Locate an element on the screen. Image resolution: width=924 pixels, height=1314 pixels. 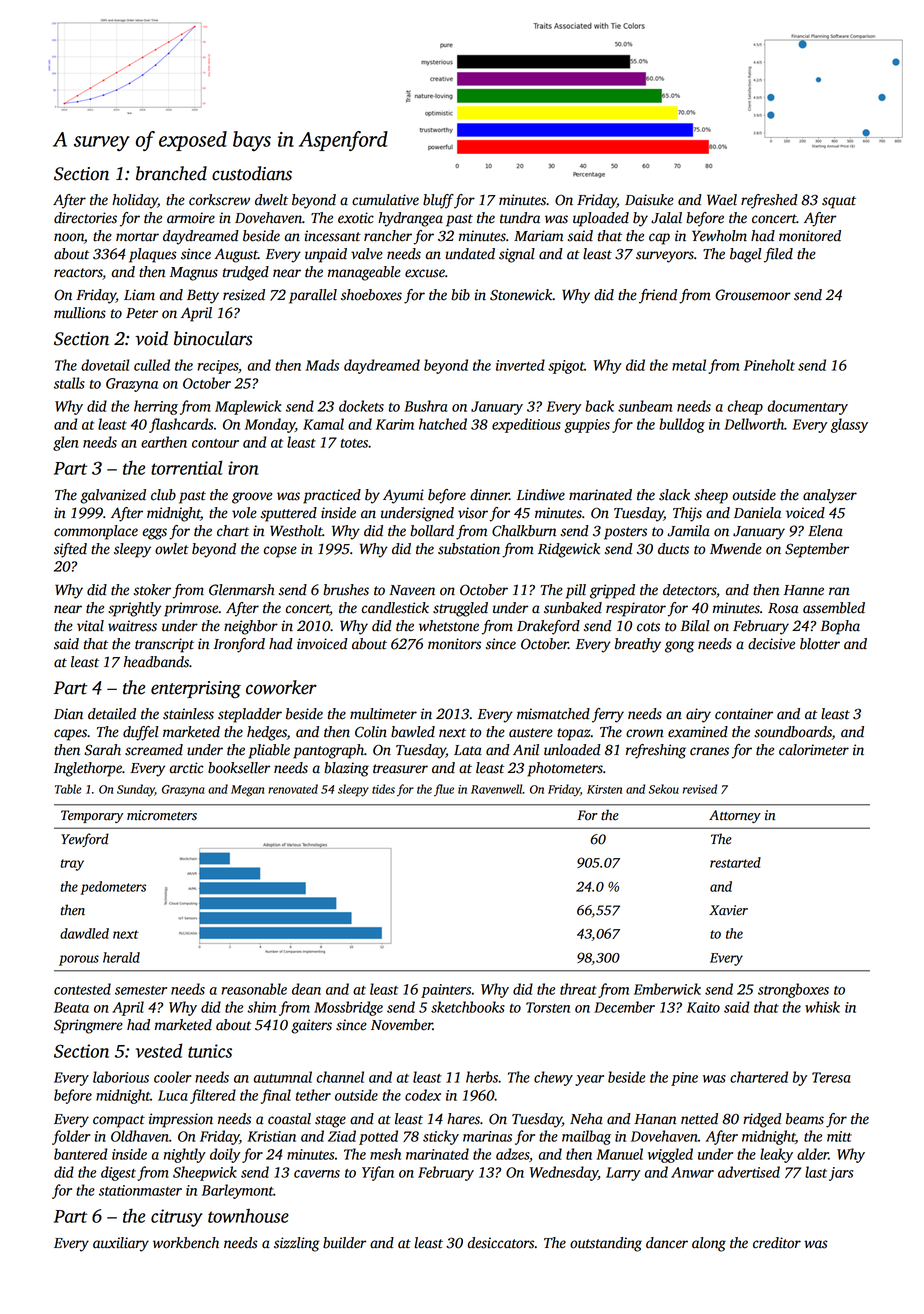
bawled is located at coordinates (413, 732).
